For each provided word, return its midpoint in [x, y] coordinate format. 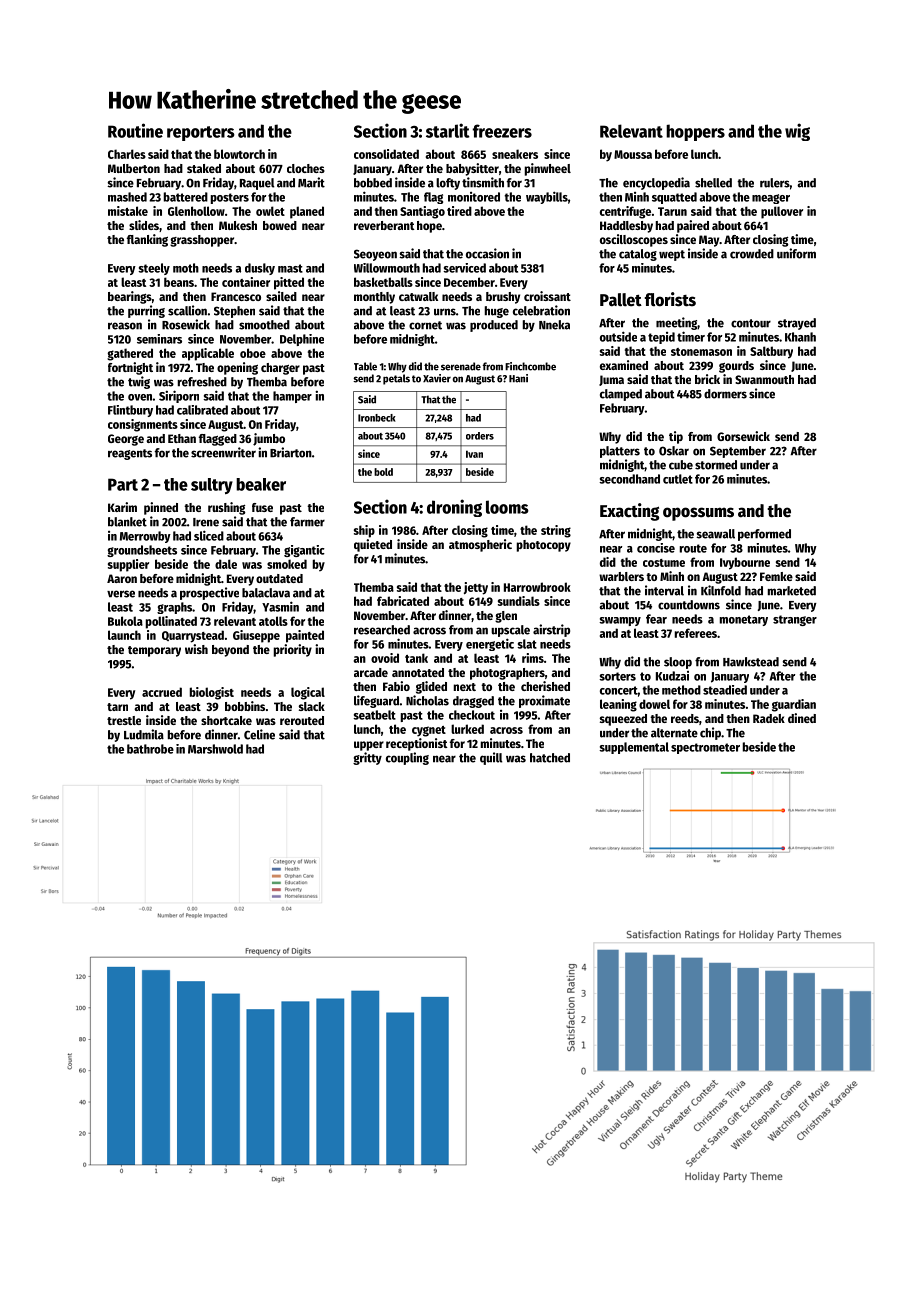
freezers [502, 131]
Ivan [474, 454]
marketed [792, 591]
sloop [678, 663]
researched [382, 630]
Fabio [396, 686]
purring [146, 311]
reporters [201, 133]
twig [139, 382]
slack [312, 706]
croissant [547, 296]
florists [670, 299]
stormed [716, 465]
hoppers [695, 132]
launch [124, 635]
